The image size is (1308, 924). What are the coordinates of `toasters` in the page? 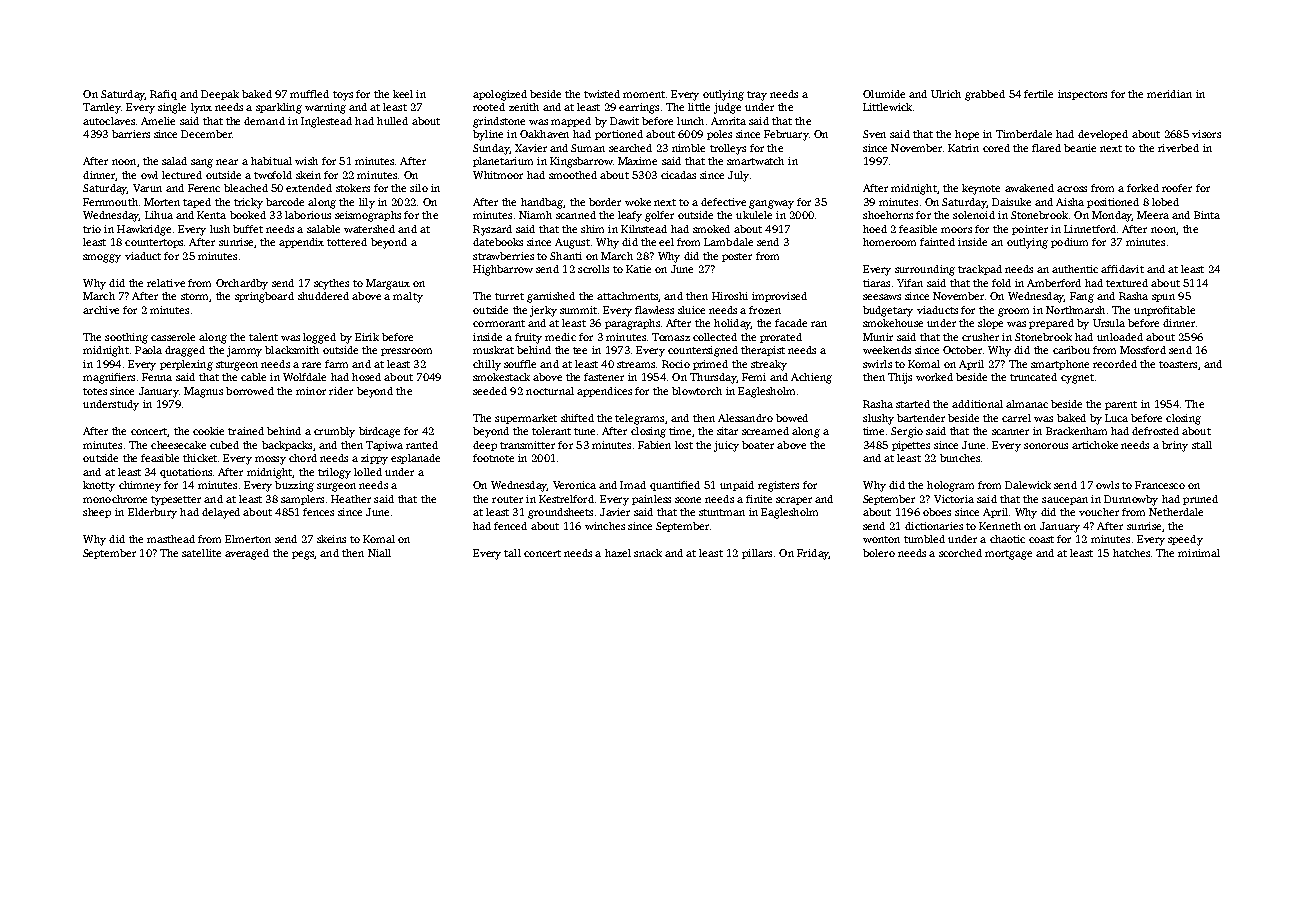 It's located at (1178, 364).
